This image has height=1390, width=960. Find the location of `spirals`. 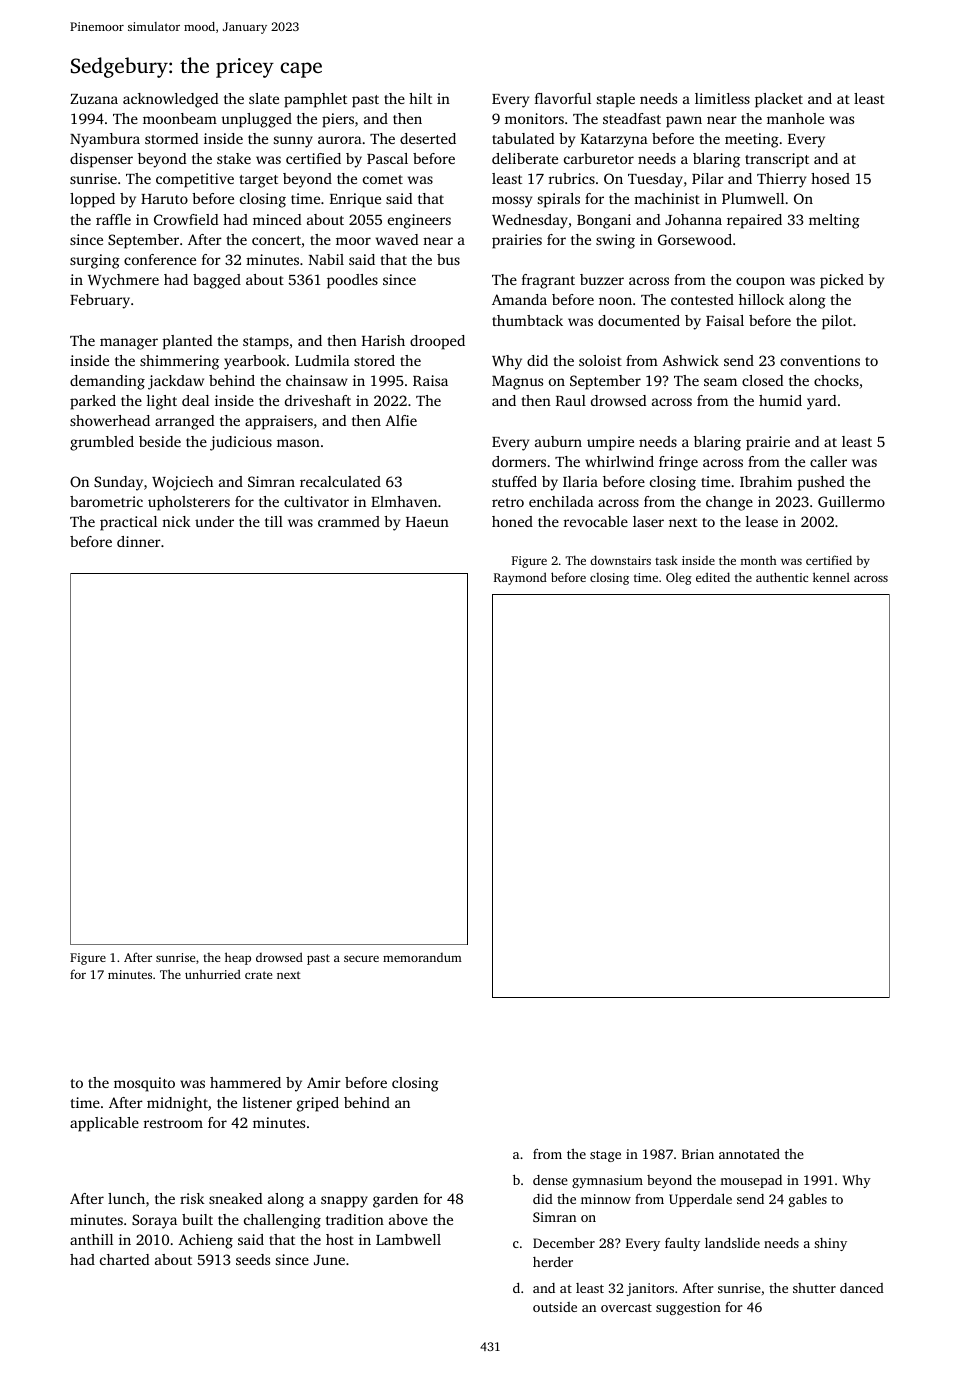

spirals is located at coordinates (559, 200).
